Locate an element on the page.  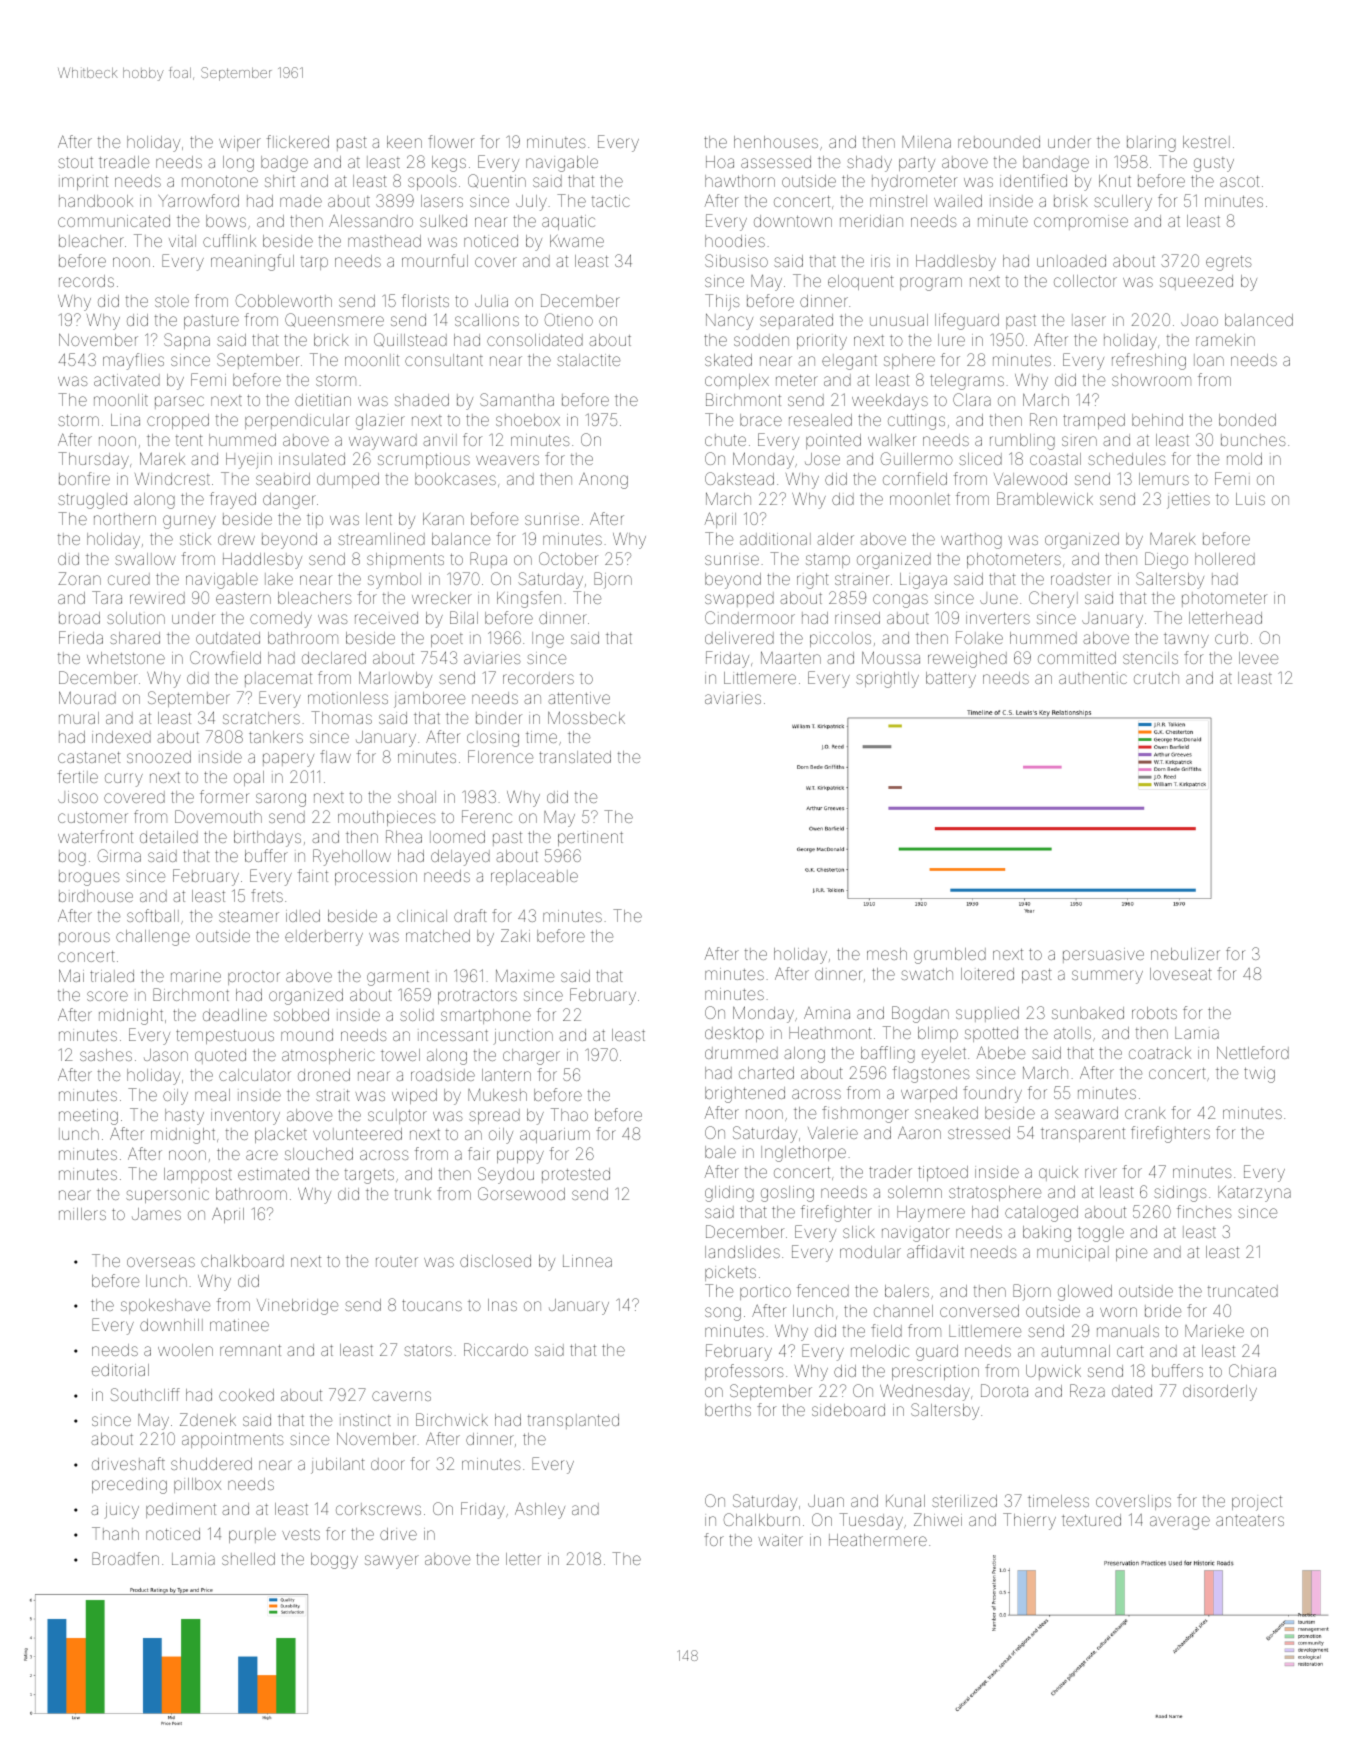
hasty is located at coordinates (184, 1117).
